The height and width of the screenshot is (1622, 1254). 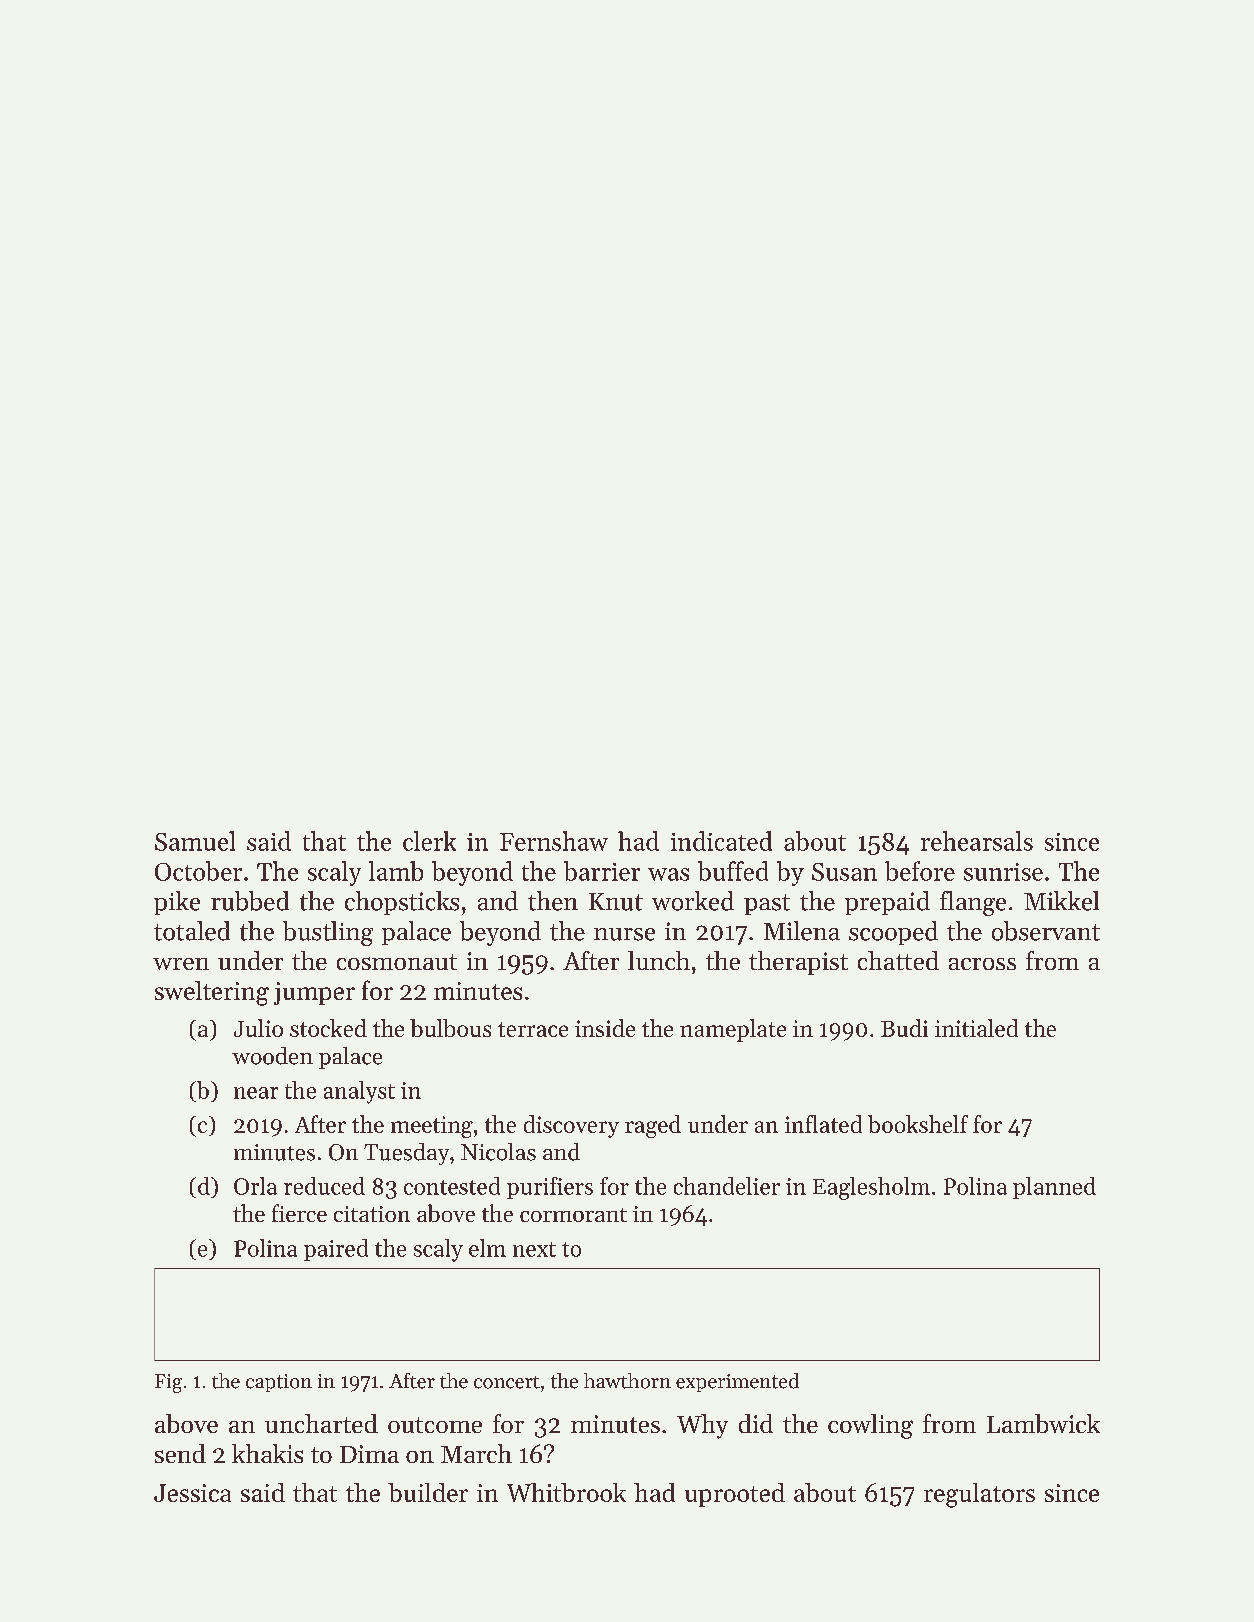 What do you see at coordinates (605, 1028) in the screenshot?
I see `inside` at bounding box center [605, 1028].
